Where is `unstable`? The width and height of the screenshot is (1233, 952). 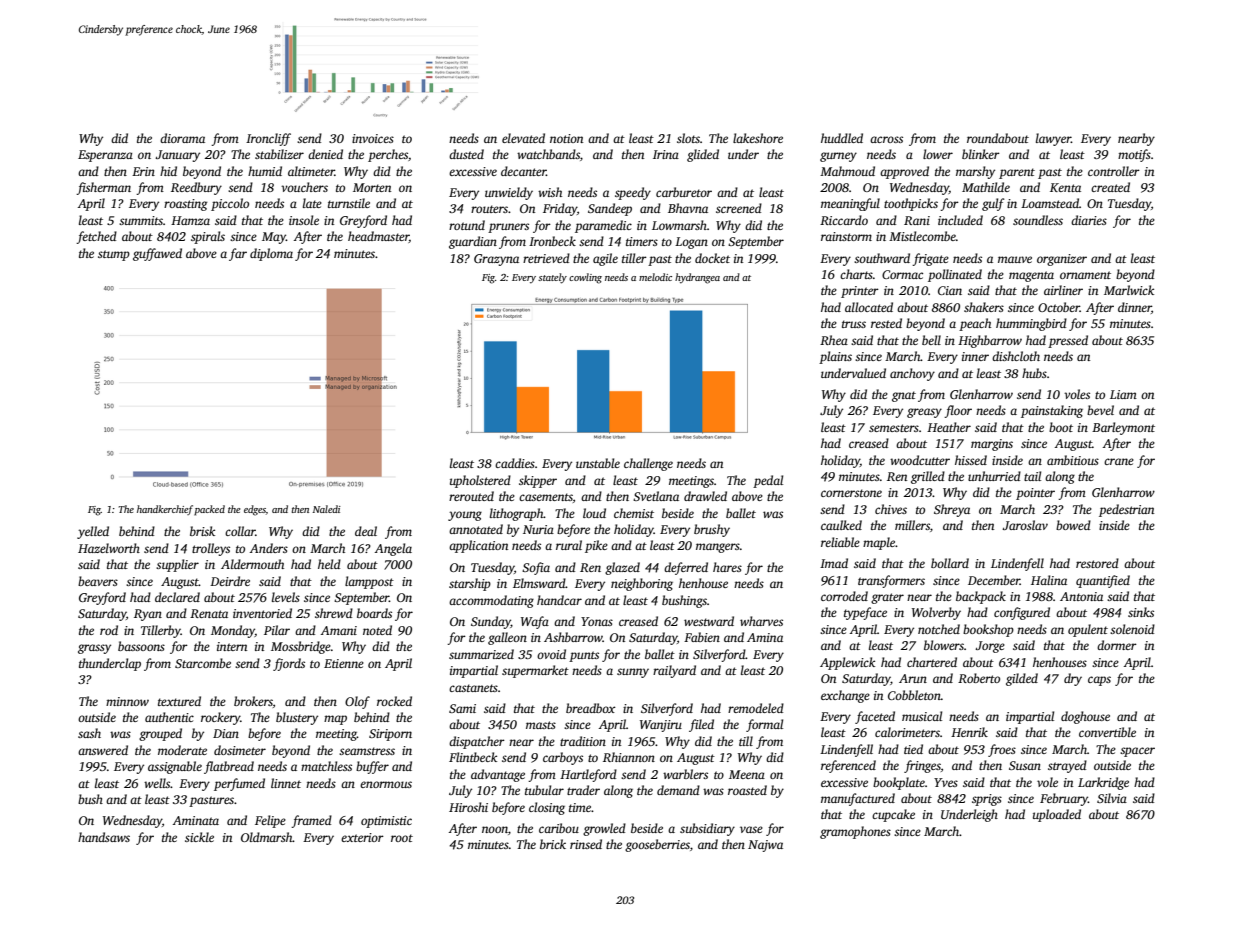 unstable is located at coordinates (598, 463).
